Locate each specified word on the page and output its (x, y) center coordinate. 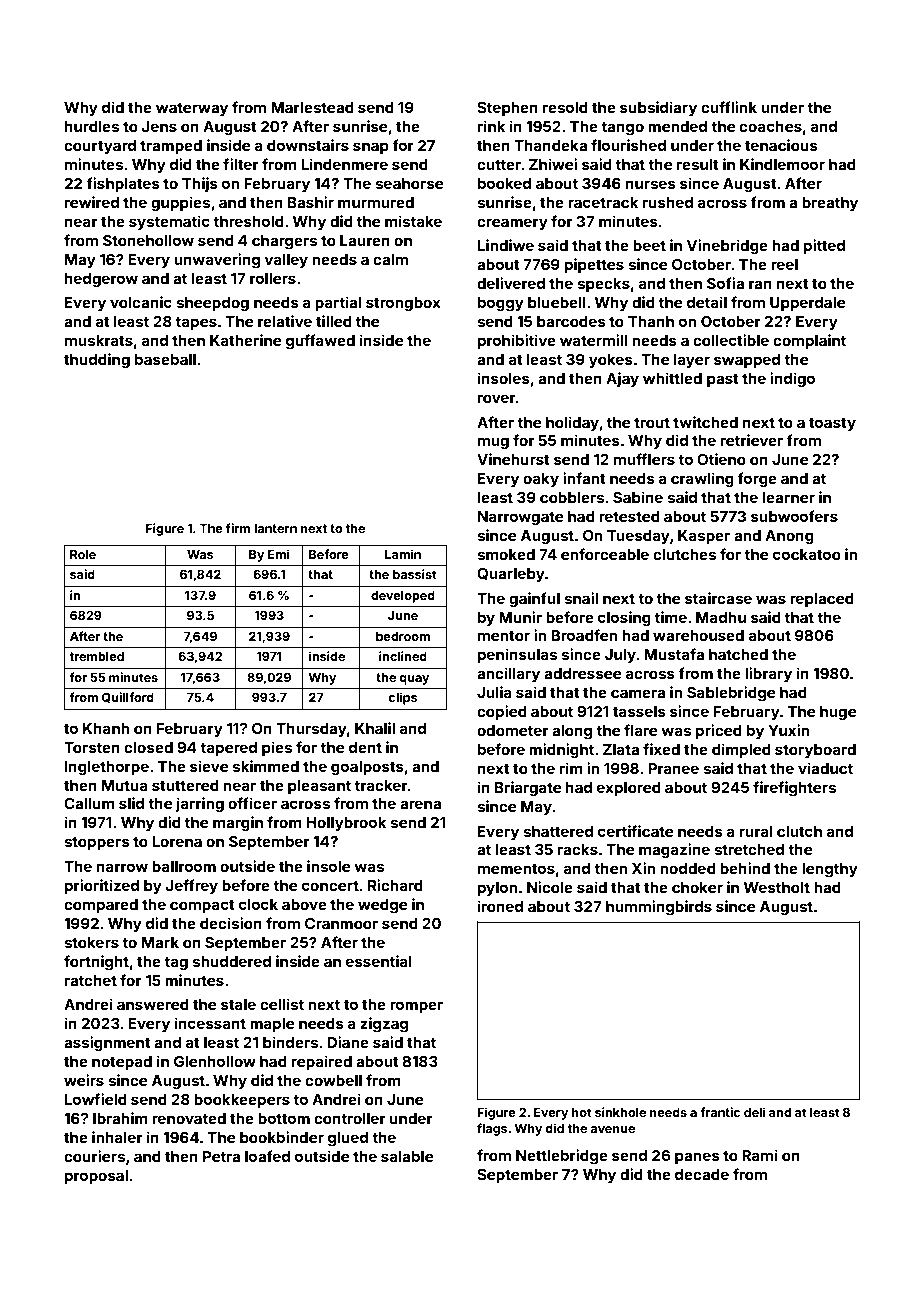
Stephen (507, 109)
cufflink (729, 107)
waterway (192, 109)
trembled (97, 656)
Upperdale (807, 304)
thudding (97, 361)
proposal (96, 1177)
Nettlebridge (562, 1157)
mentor (504, 635)
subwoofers (794, 516)
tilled (334, 321)
